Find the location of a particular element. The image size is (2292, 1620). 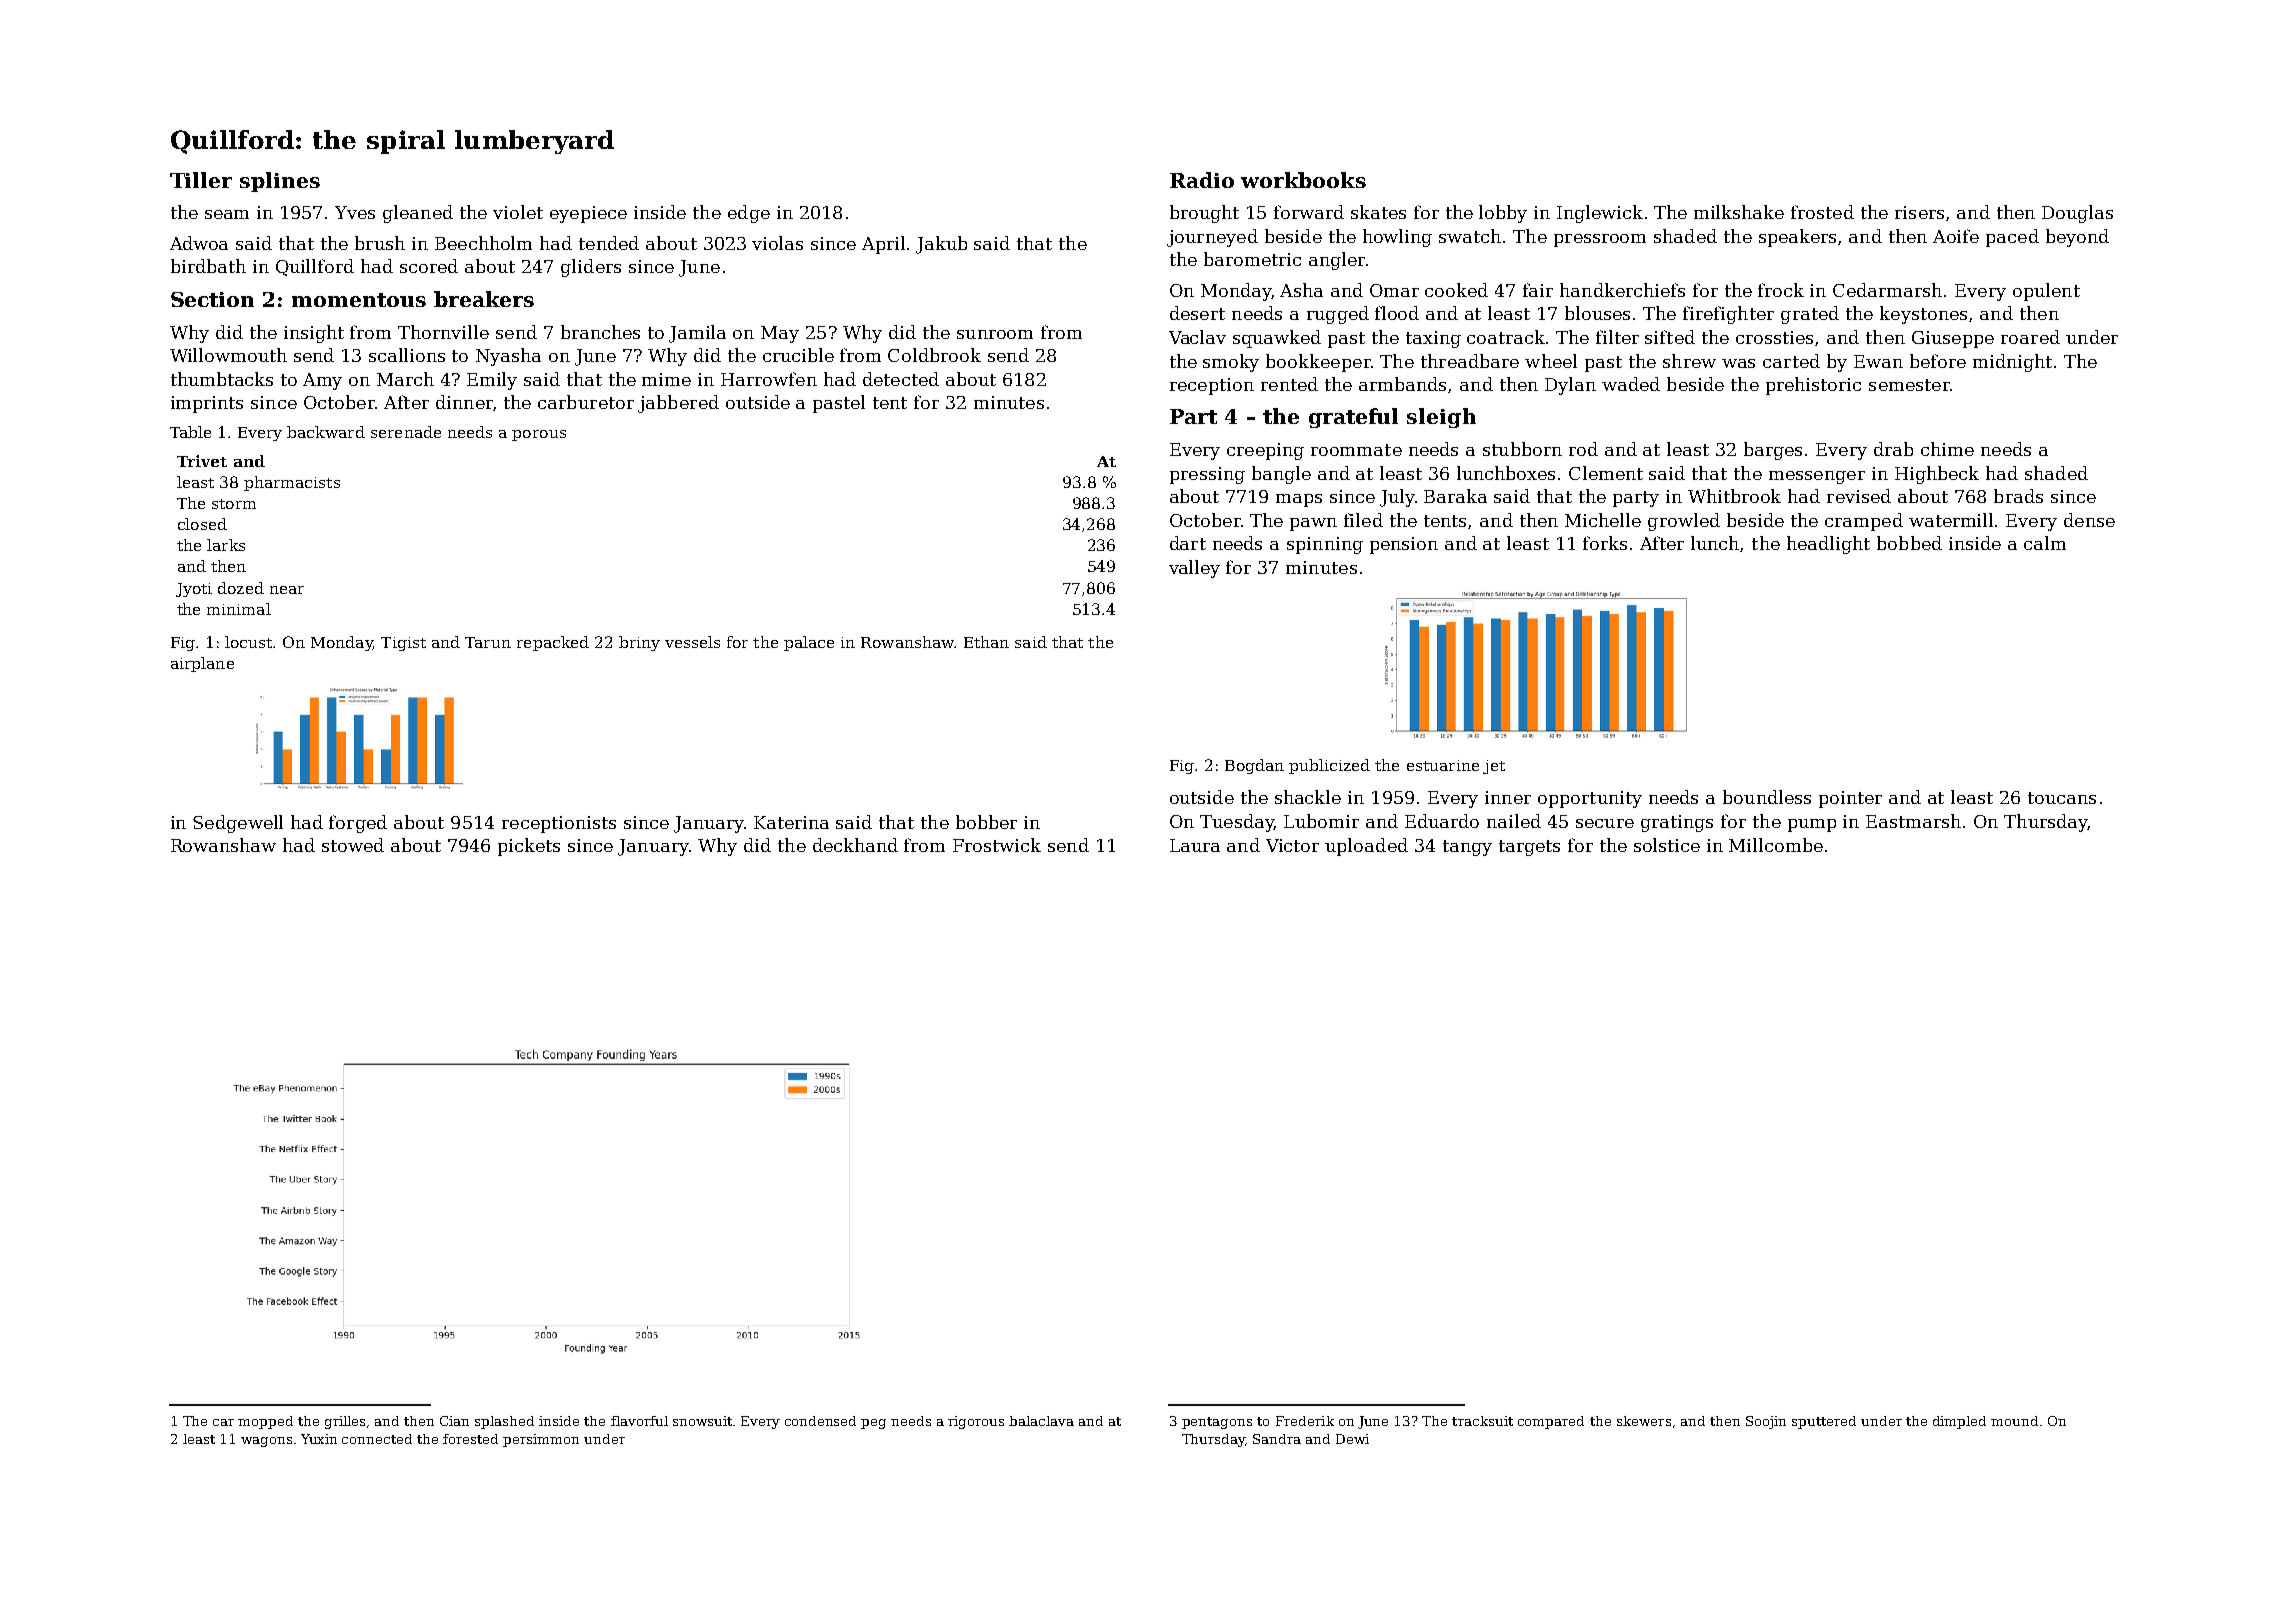

frosted is located at coordinates (1822, 212).
